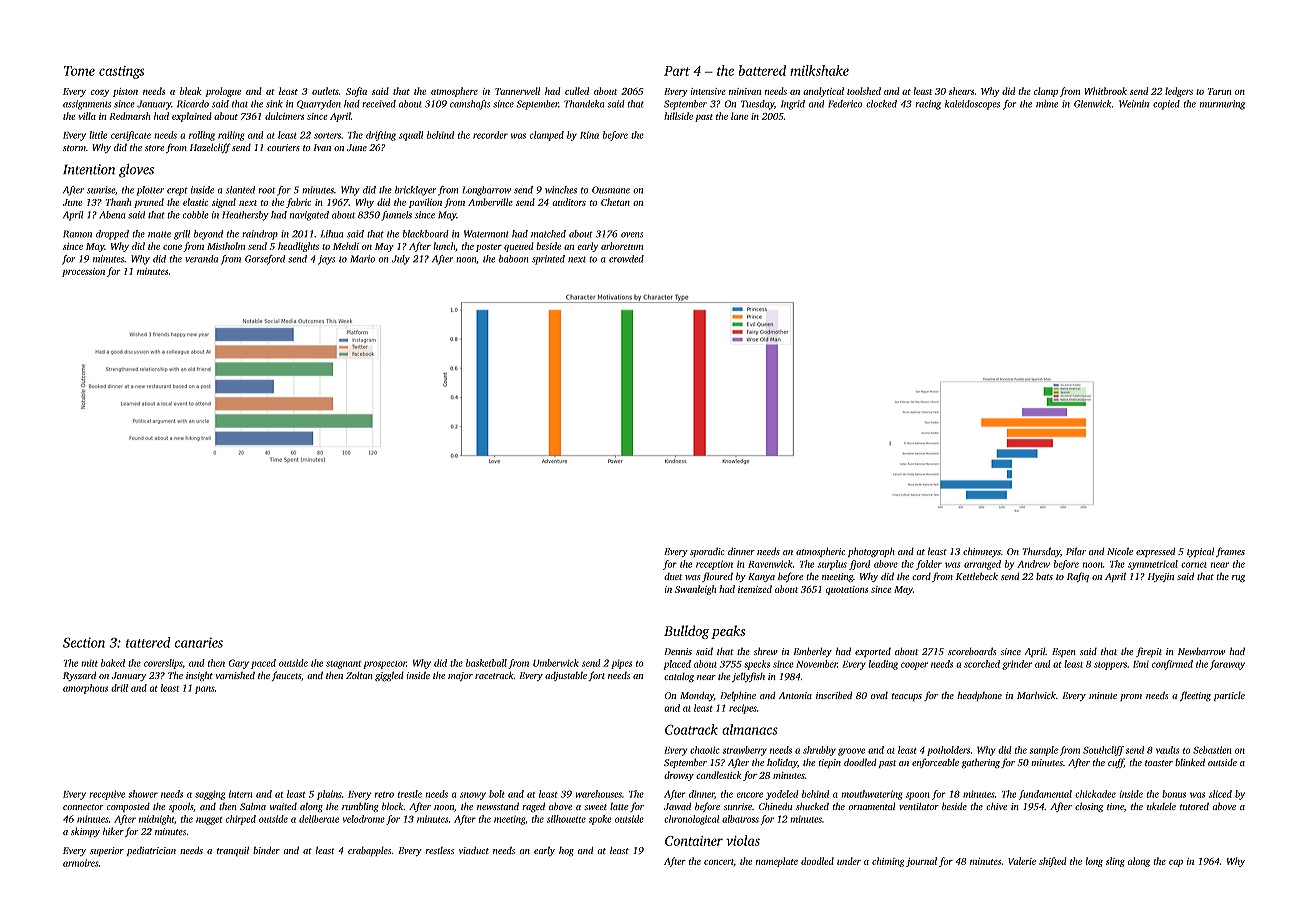  What do you see at coordinates (748, 677) in the page?
I see `jellyfish` at bounding box center [748, 677].
